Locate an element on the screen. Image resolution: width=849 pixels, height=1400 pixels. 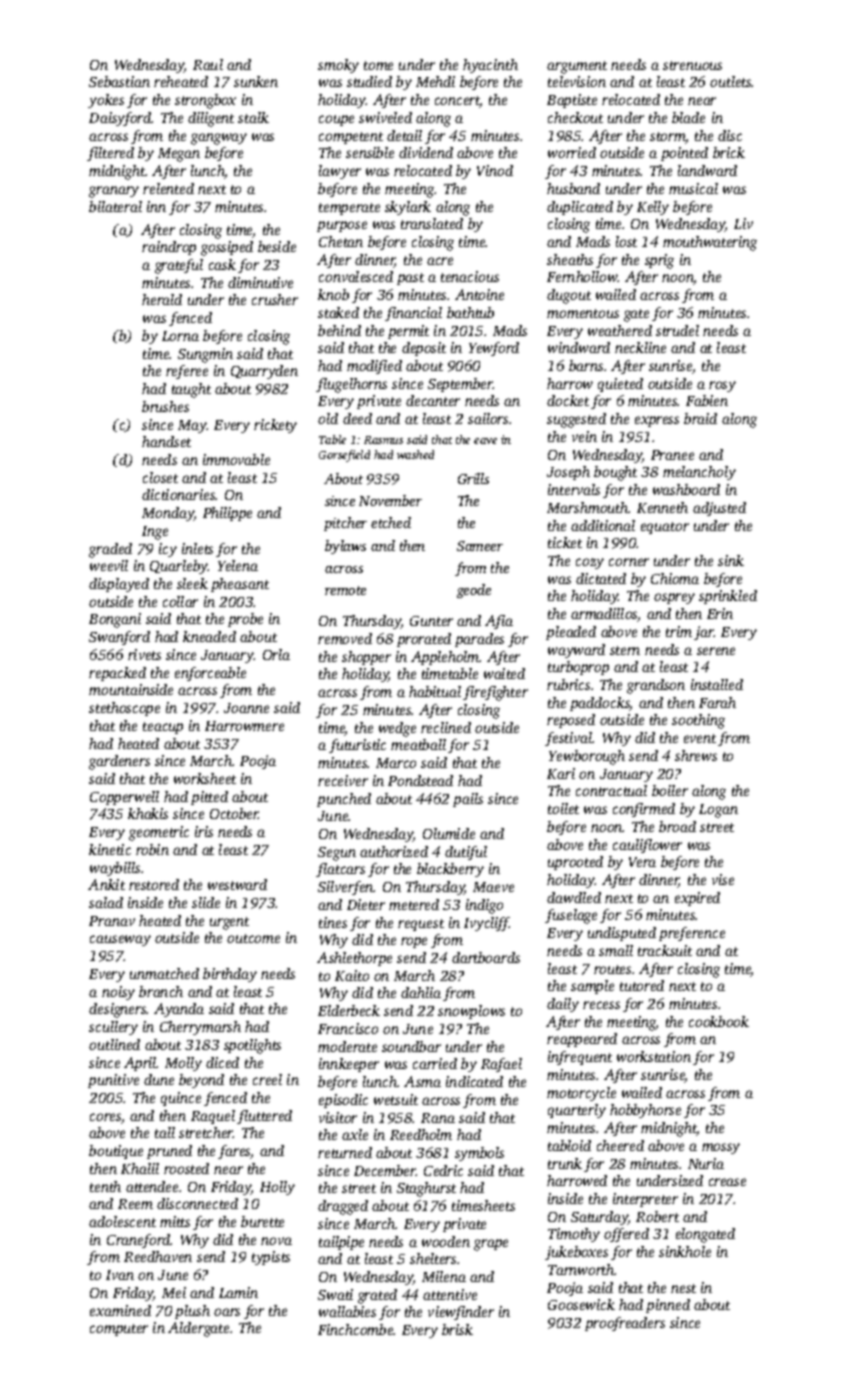
serene is located at coordinates (716, 651).
